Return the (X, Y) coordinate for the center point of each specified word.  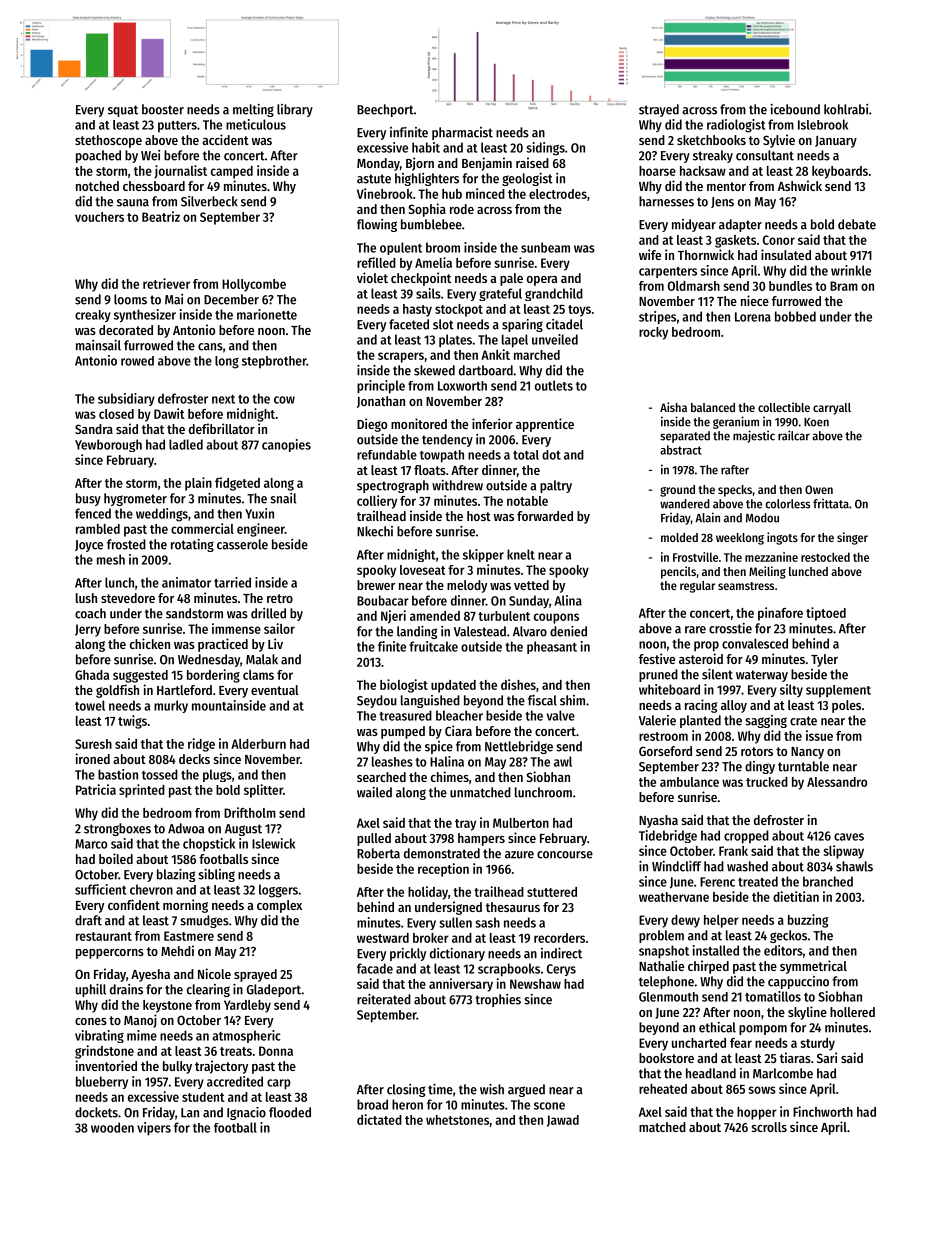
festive (657, 658)
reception (443, 870)
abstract (681, 450)
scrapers (401, 357)
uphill (91, 990)
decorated (126, 330)
